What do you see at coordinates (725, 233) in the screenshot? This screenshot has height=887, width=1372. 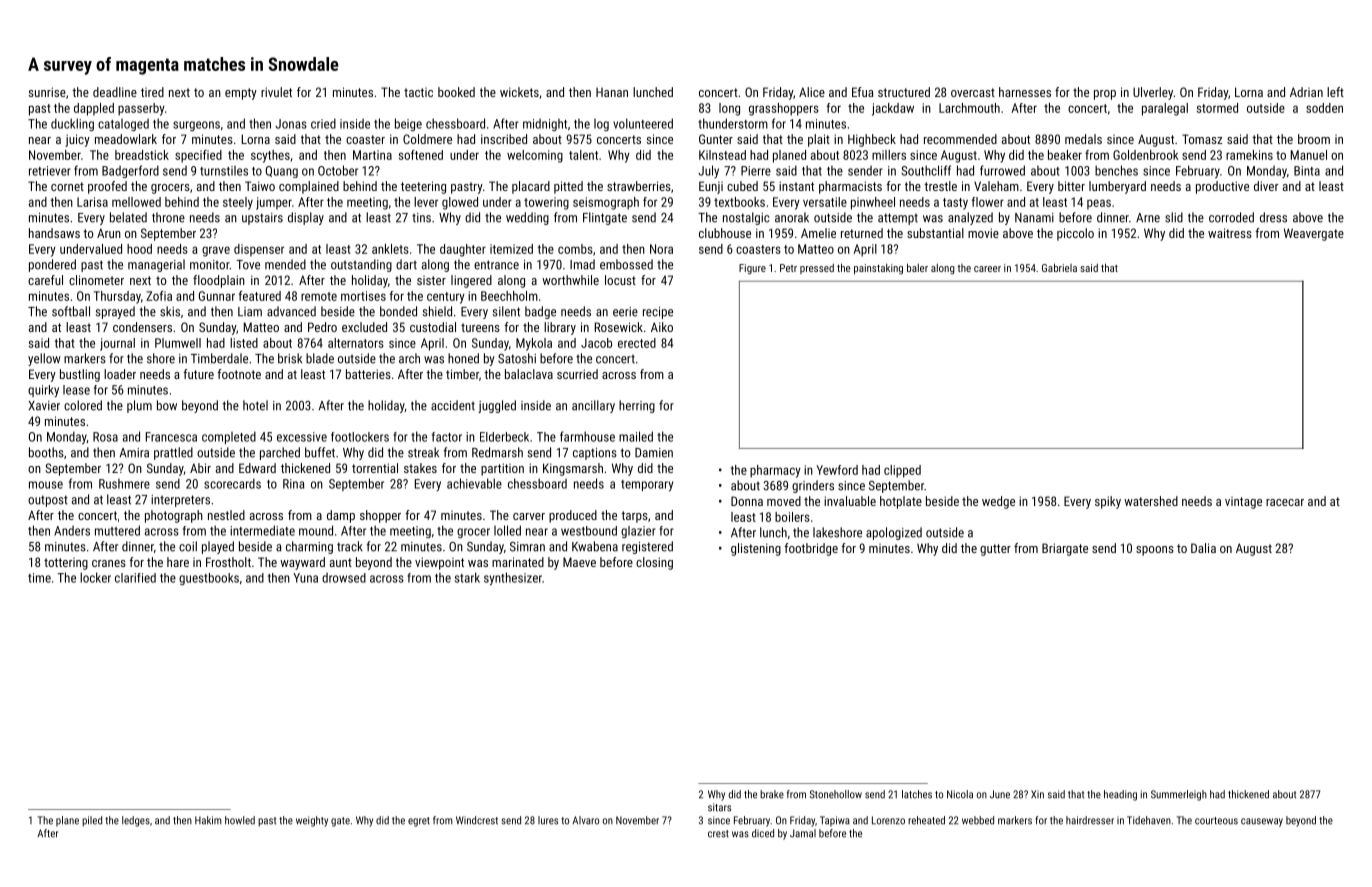 I see `clubhouse` at bounding box center [725, 233].
